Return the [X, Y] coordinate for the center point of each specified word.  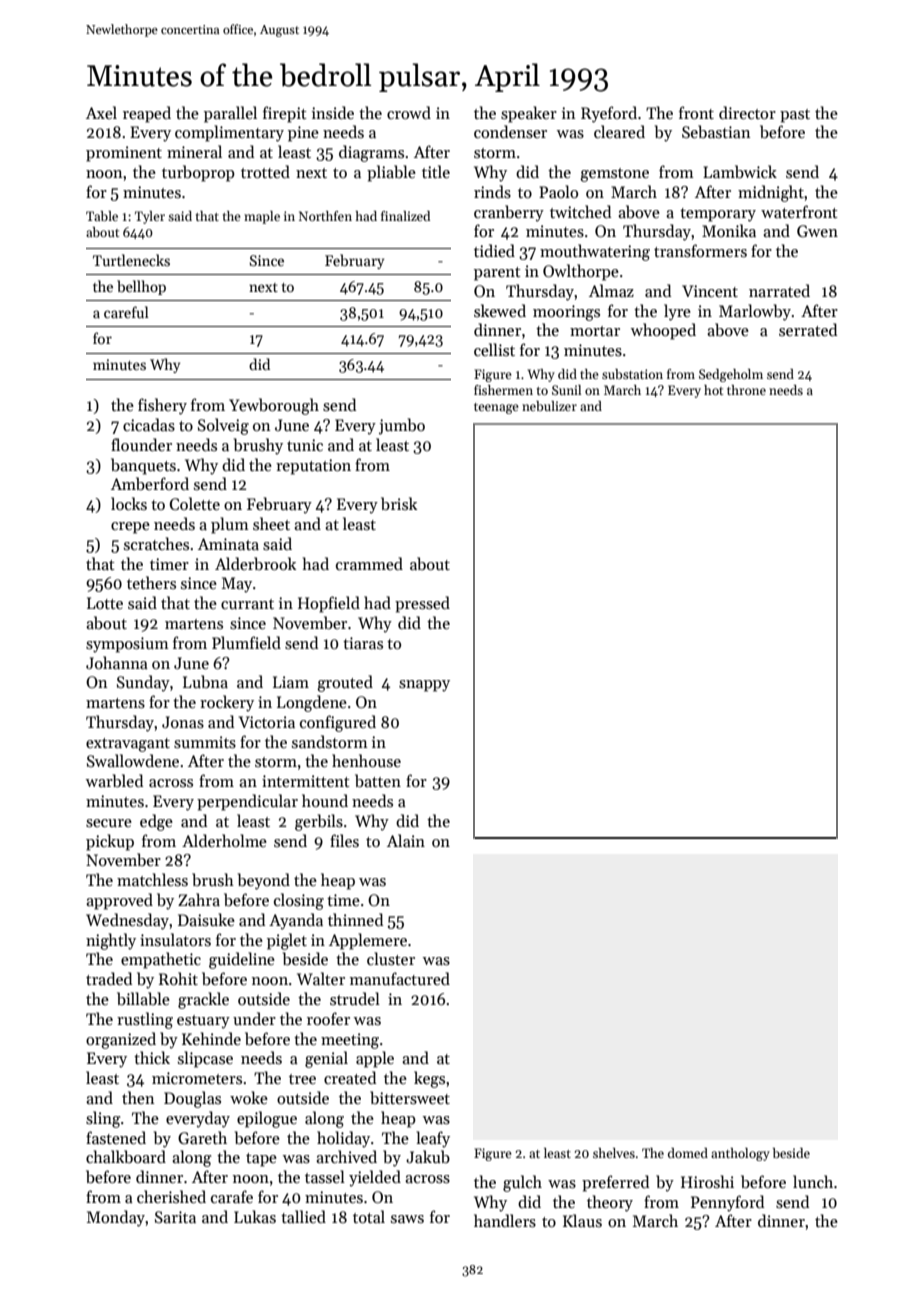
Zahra [199, 899]
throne [746, 390]
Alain [406, 840]
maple [262, 217]
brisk [399, 504]
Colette [195, 504]
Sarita [175, 1217]
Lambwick [740, 172]
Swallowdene [133, 760]
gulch [522, 1183]
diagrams [371, 153]
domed [688, 1153]
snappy [424, 686]
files [344, 840]
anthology [740, 1154]
